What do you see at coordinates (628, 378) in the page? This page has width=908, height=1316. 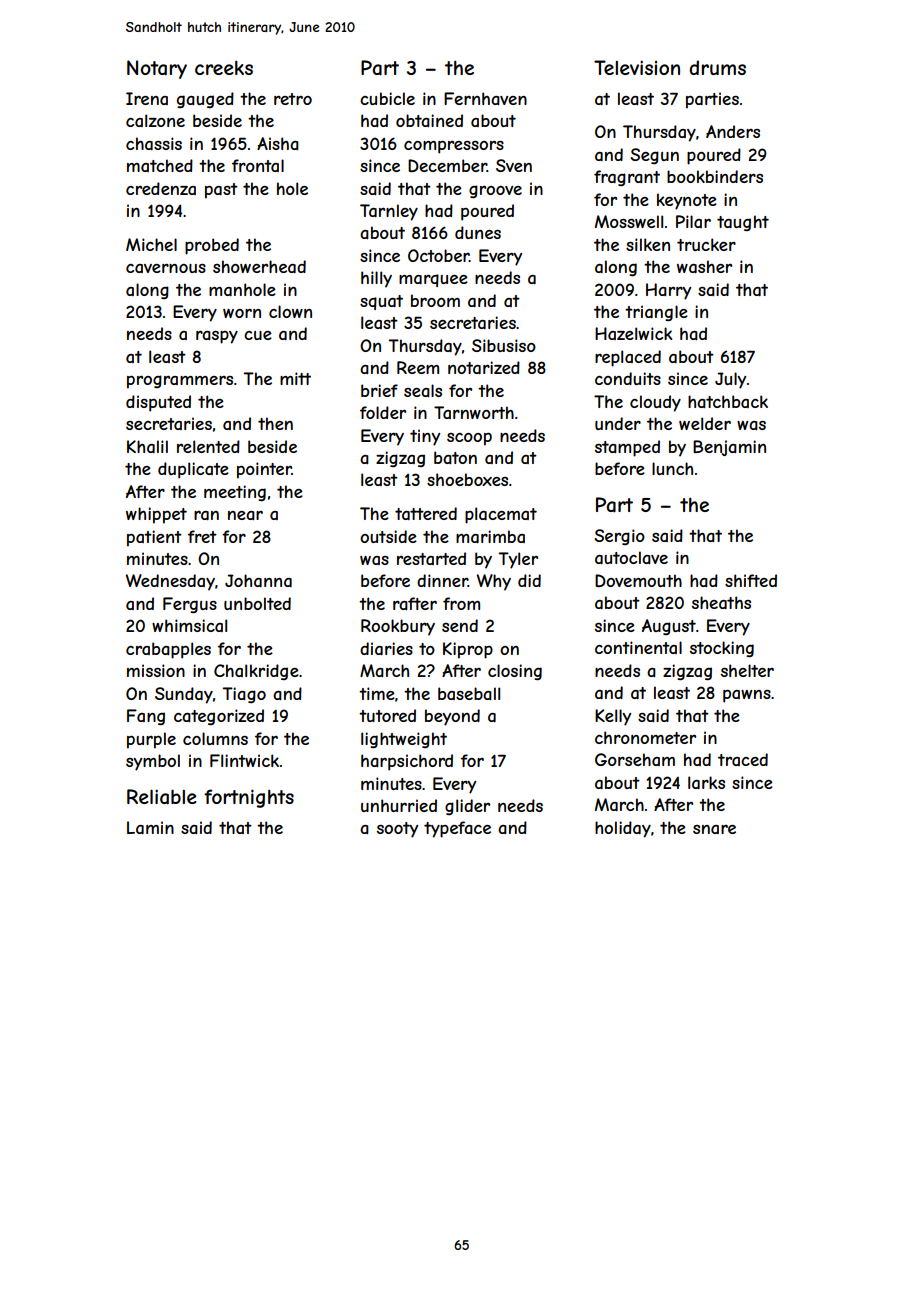 I see `conduits` at bounding box center [628, 378].
